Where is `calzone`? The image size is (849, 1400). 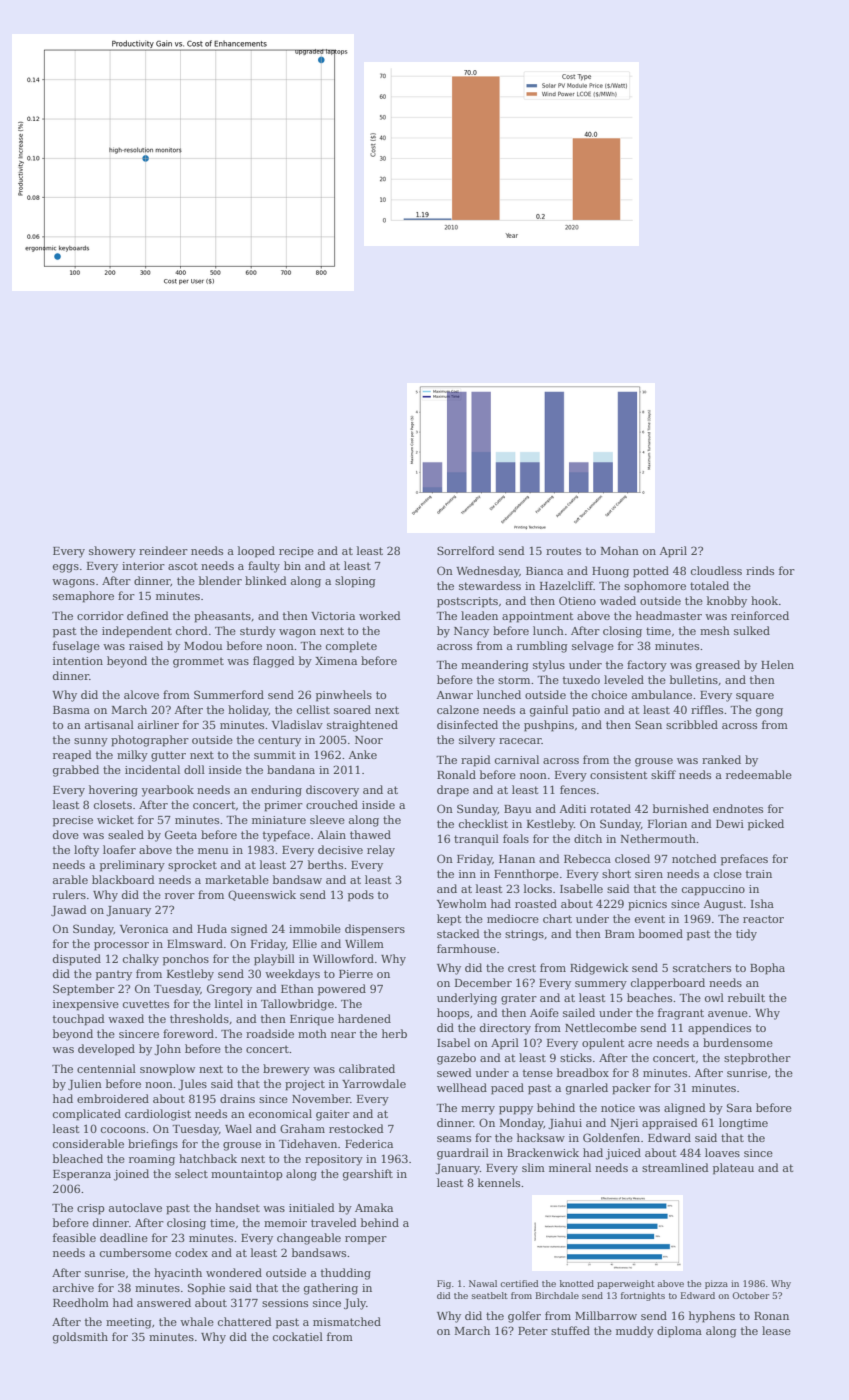
calzone is located at coordinates (458, 709).
